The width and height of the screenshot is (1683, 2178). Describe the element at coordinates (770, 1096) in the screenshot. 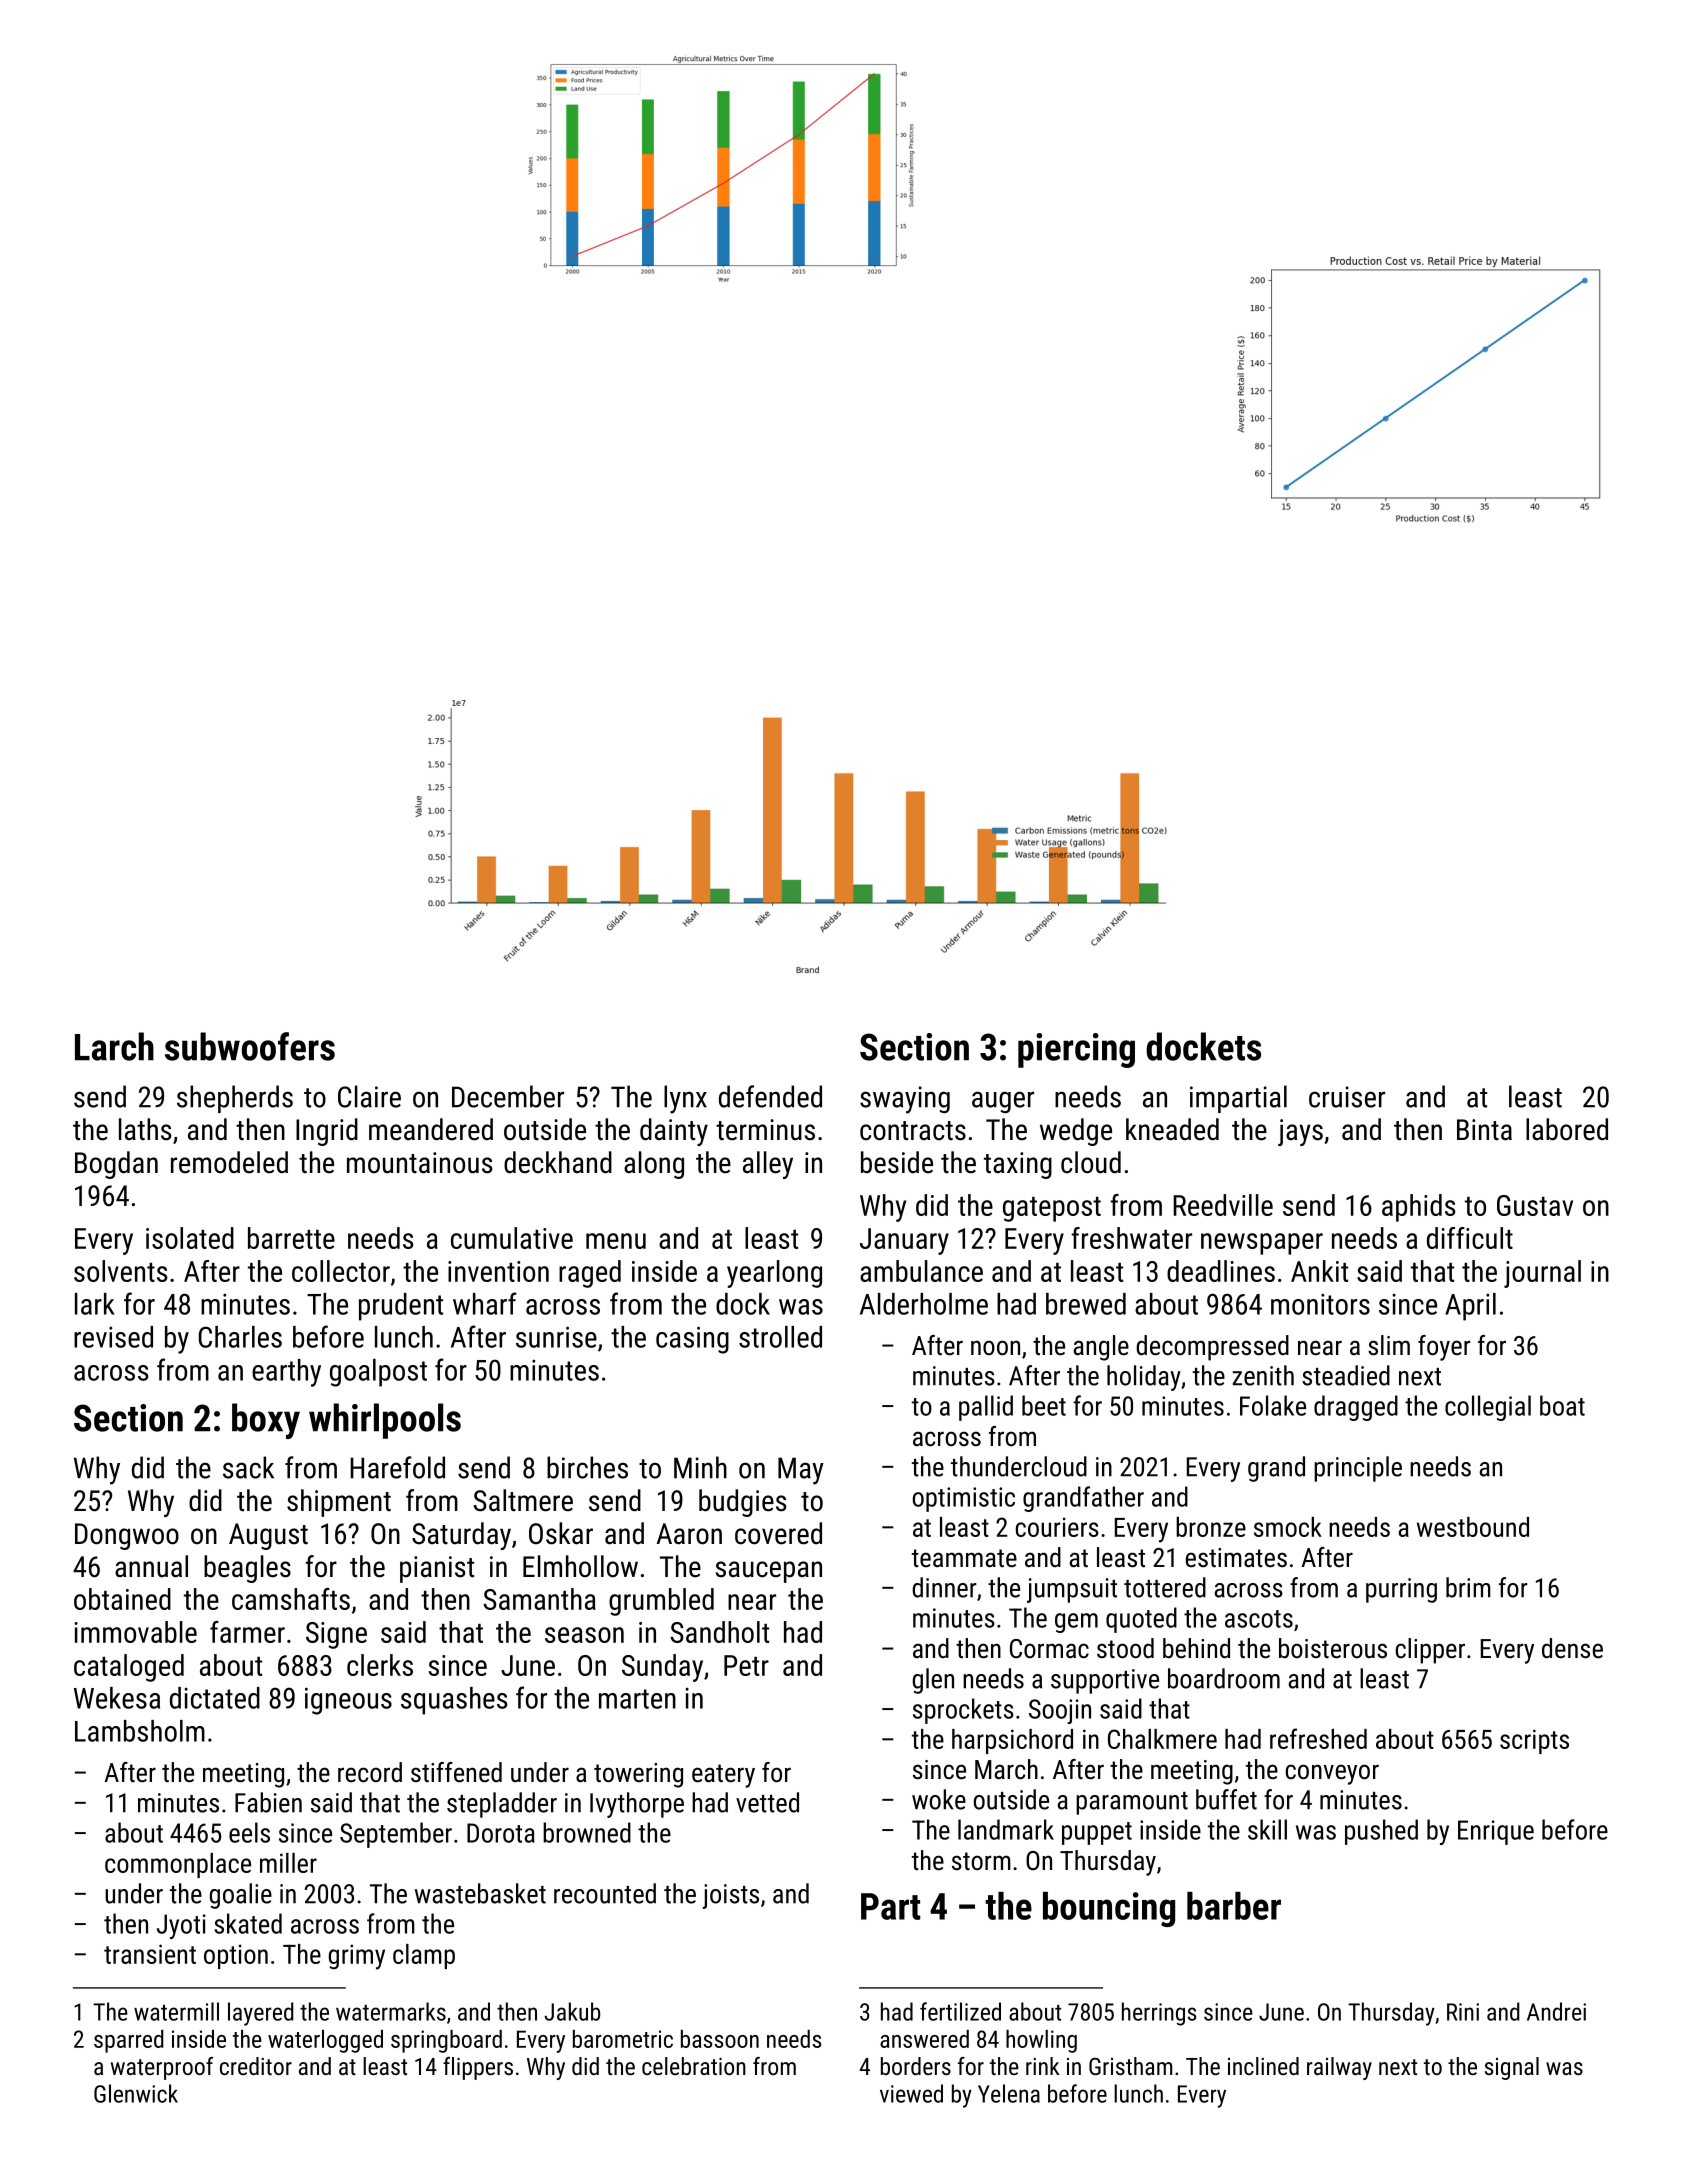

I see `defended` at that location.
